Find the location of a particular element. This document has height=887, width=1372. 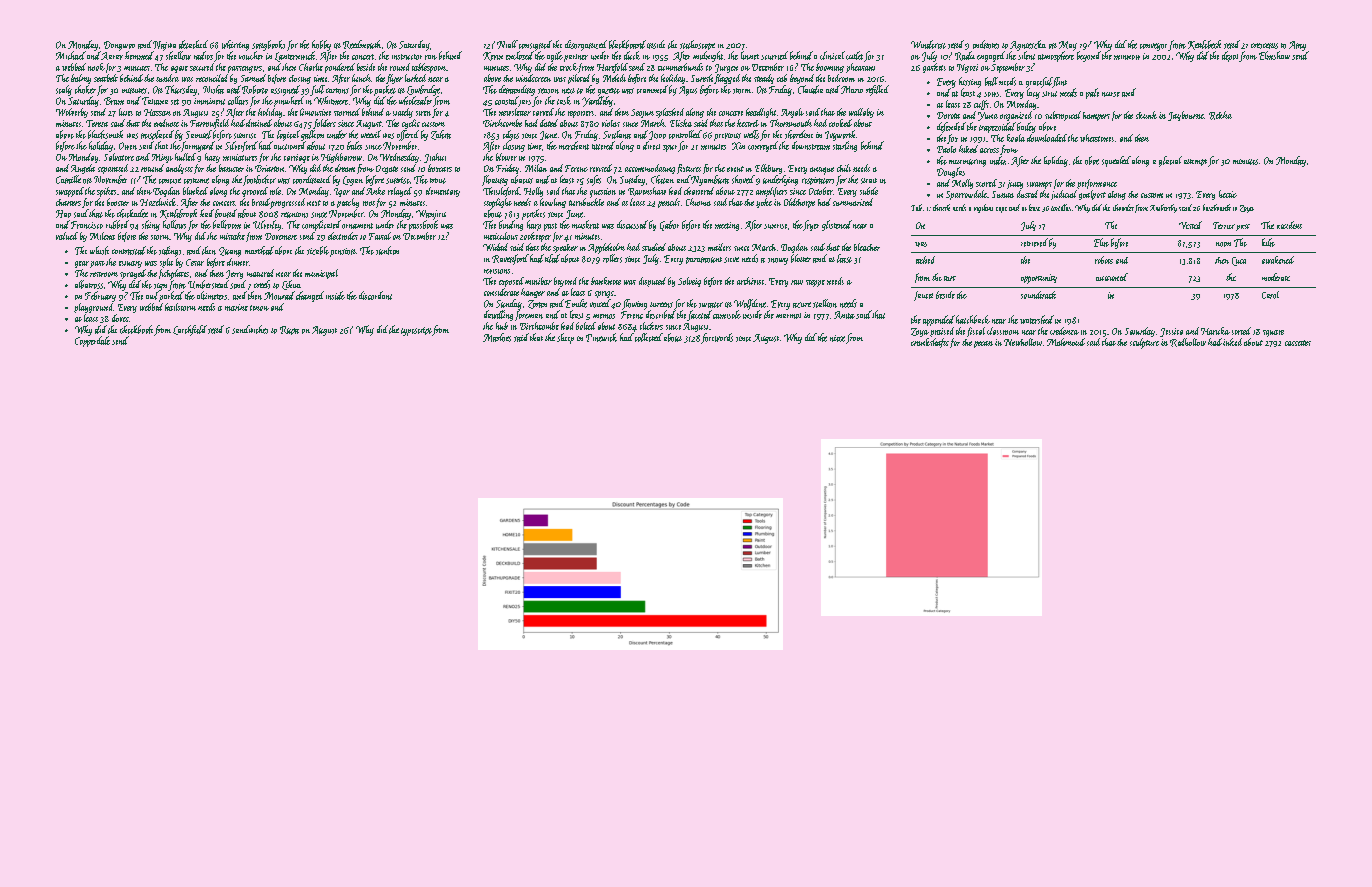

drained is located at coordinates (259, 123).
